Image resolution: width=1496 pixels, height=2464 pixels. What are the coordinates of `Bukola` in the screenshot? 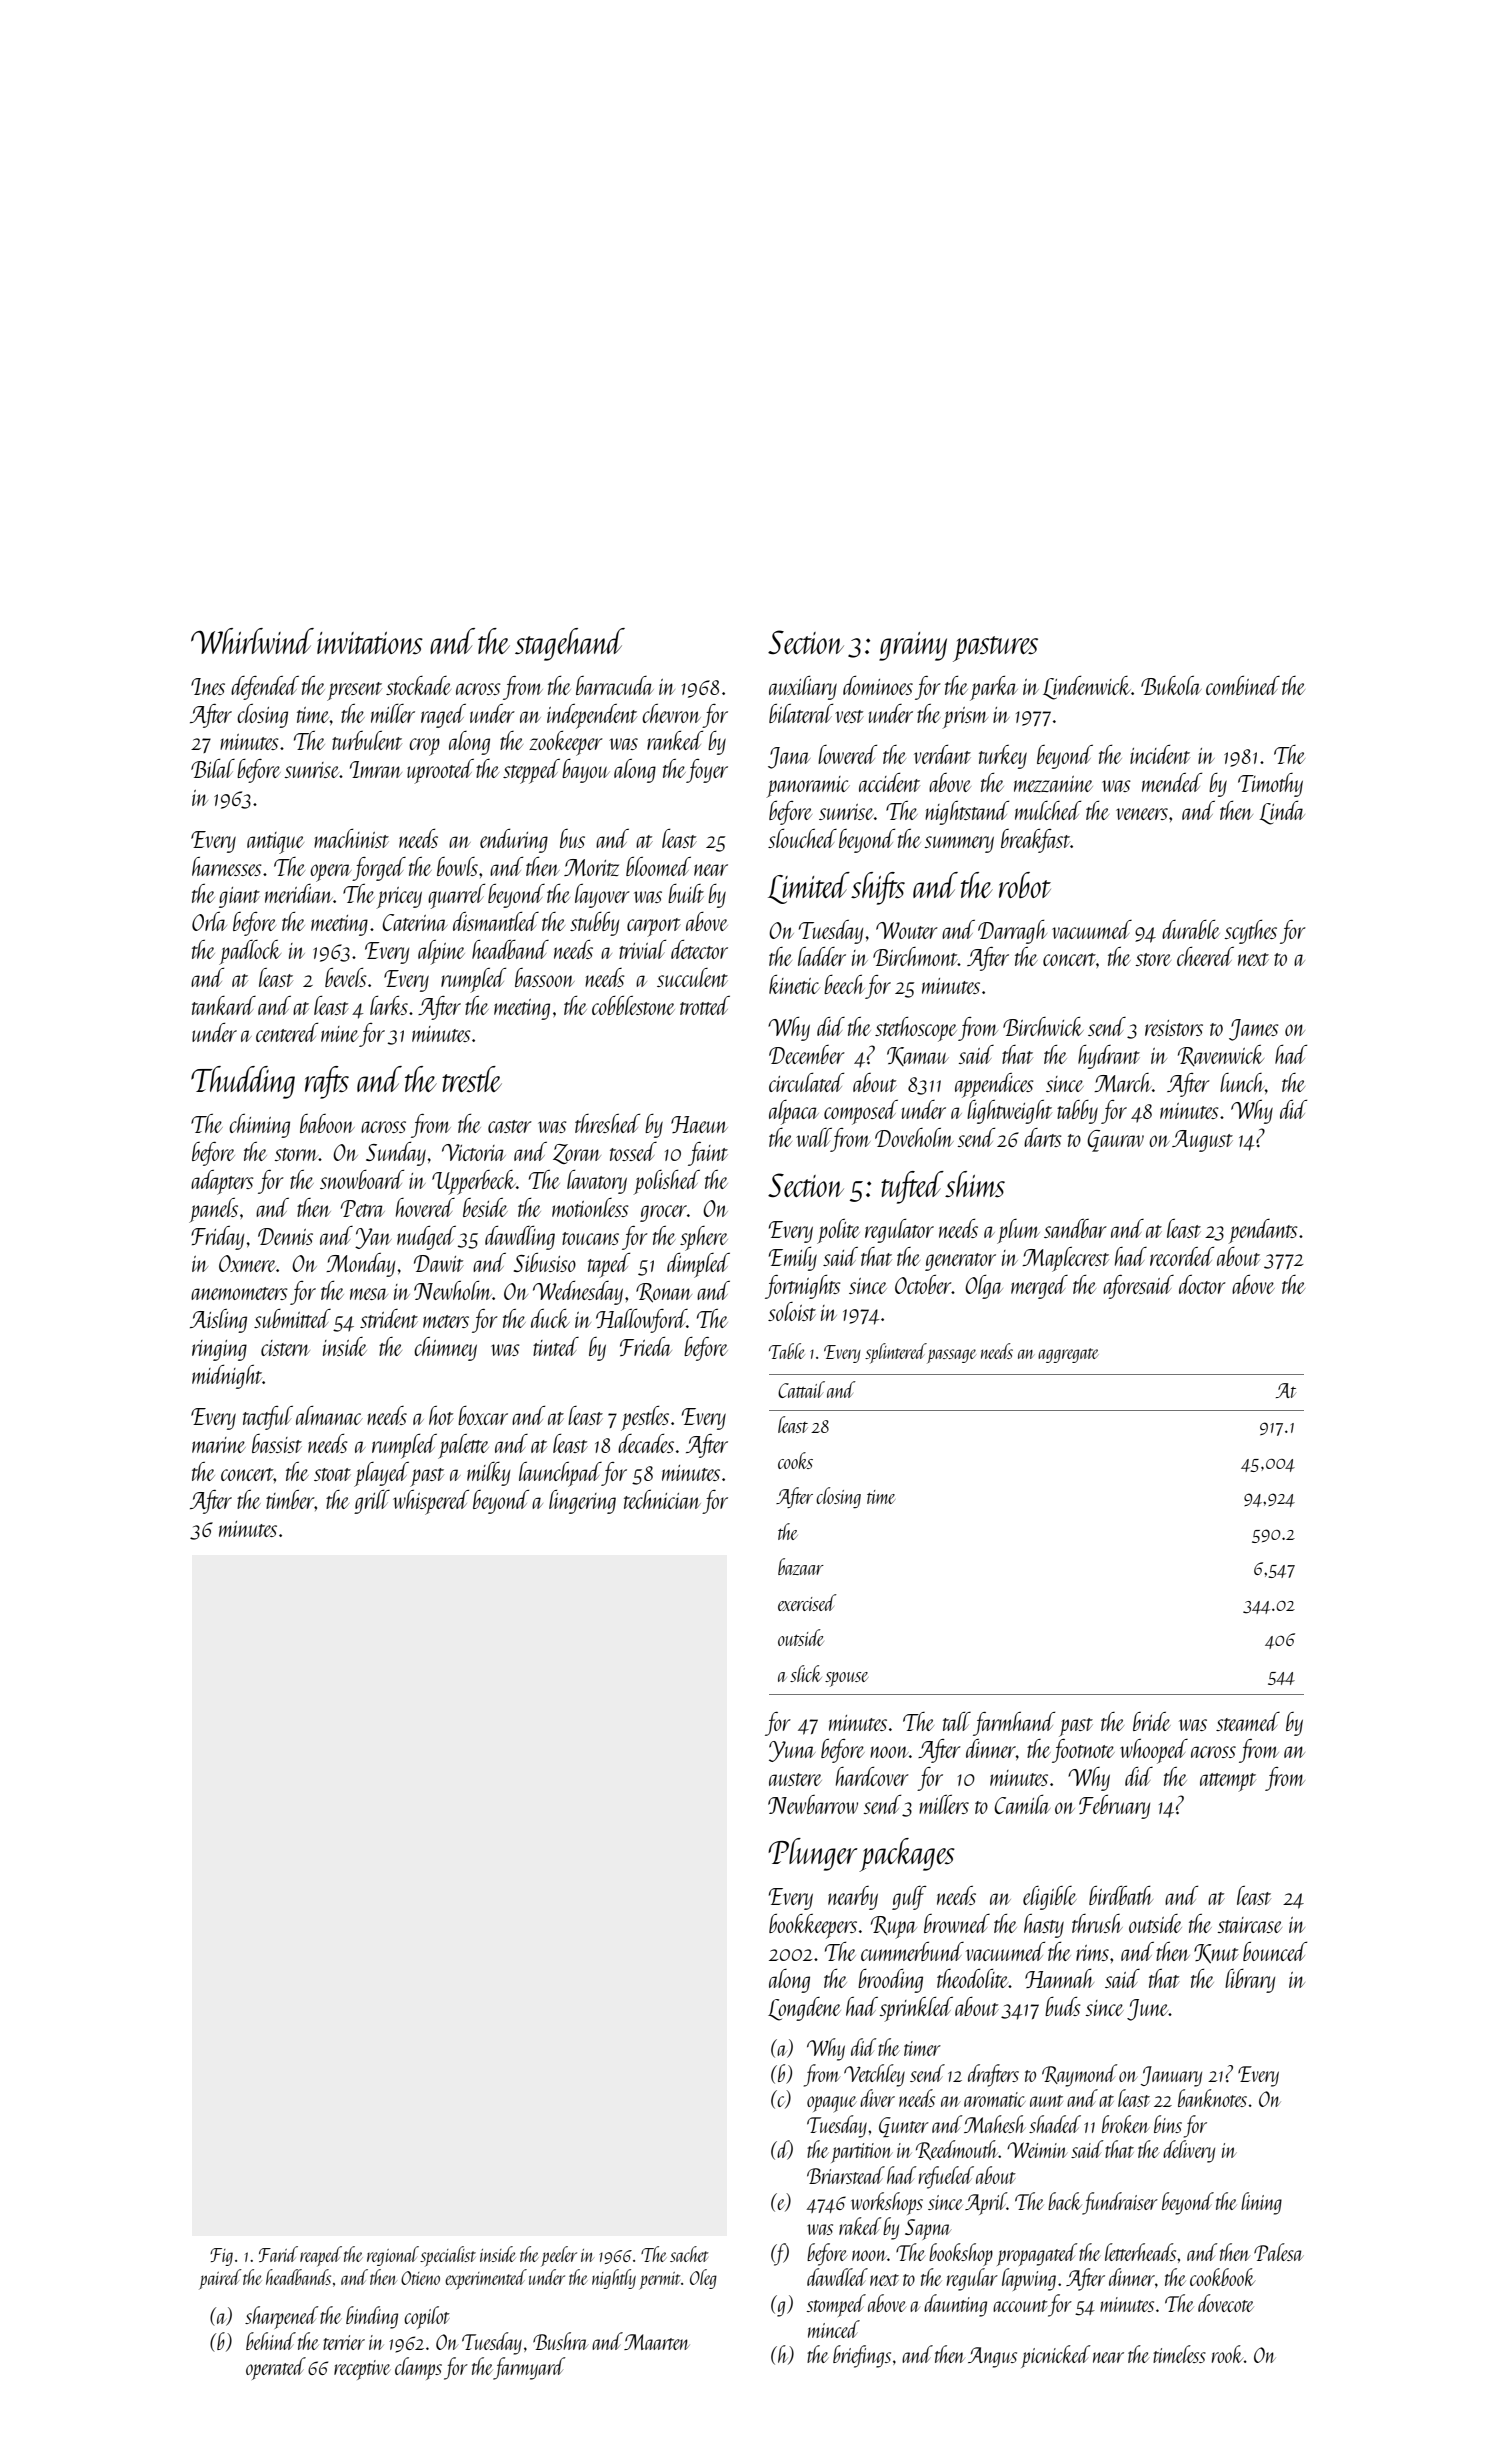 It's located at (1171, 685).
